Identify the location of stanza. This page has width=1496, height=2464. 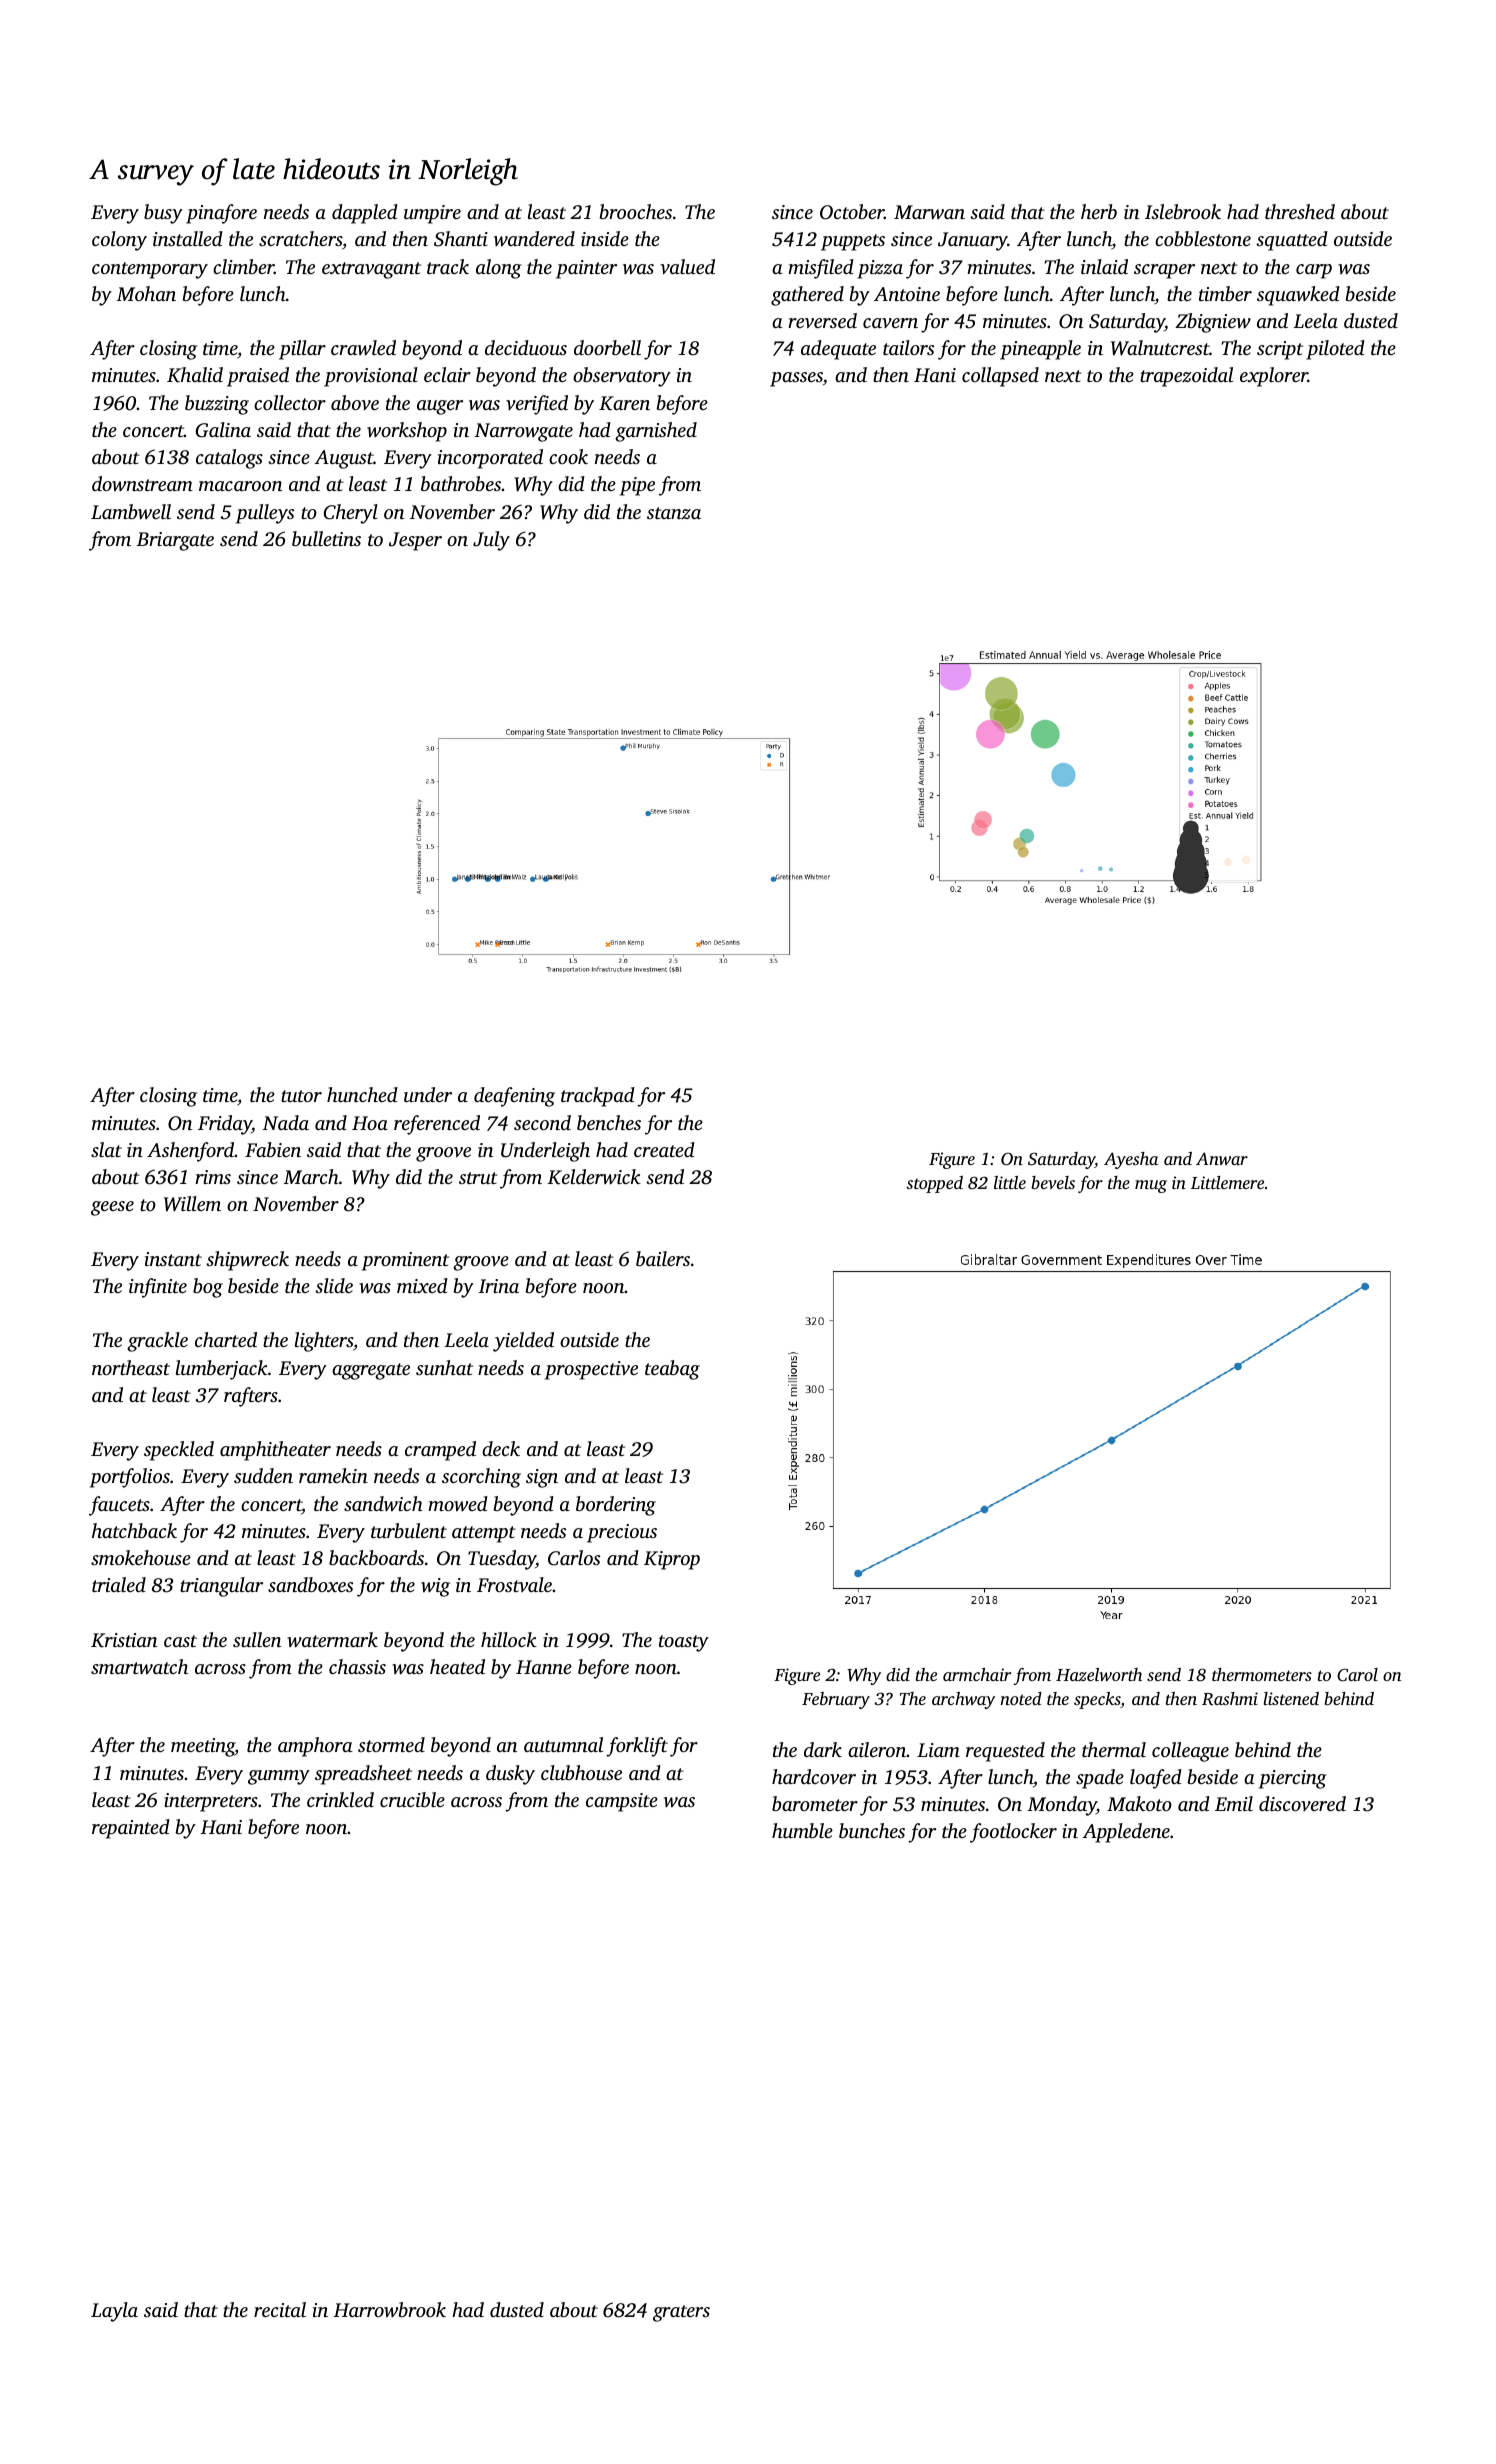
(674, 513).
